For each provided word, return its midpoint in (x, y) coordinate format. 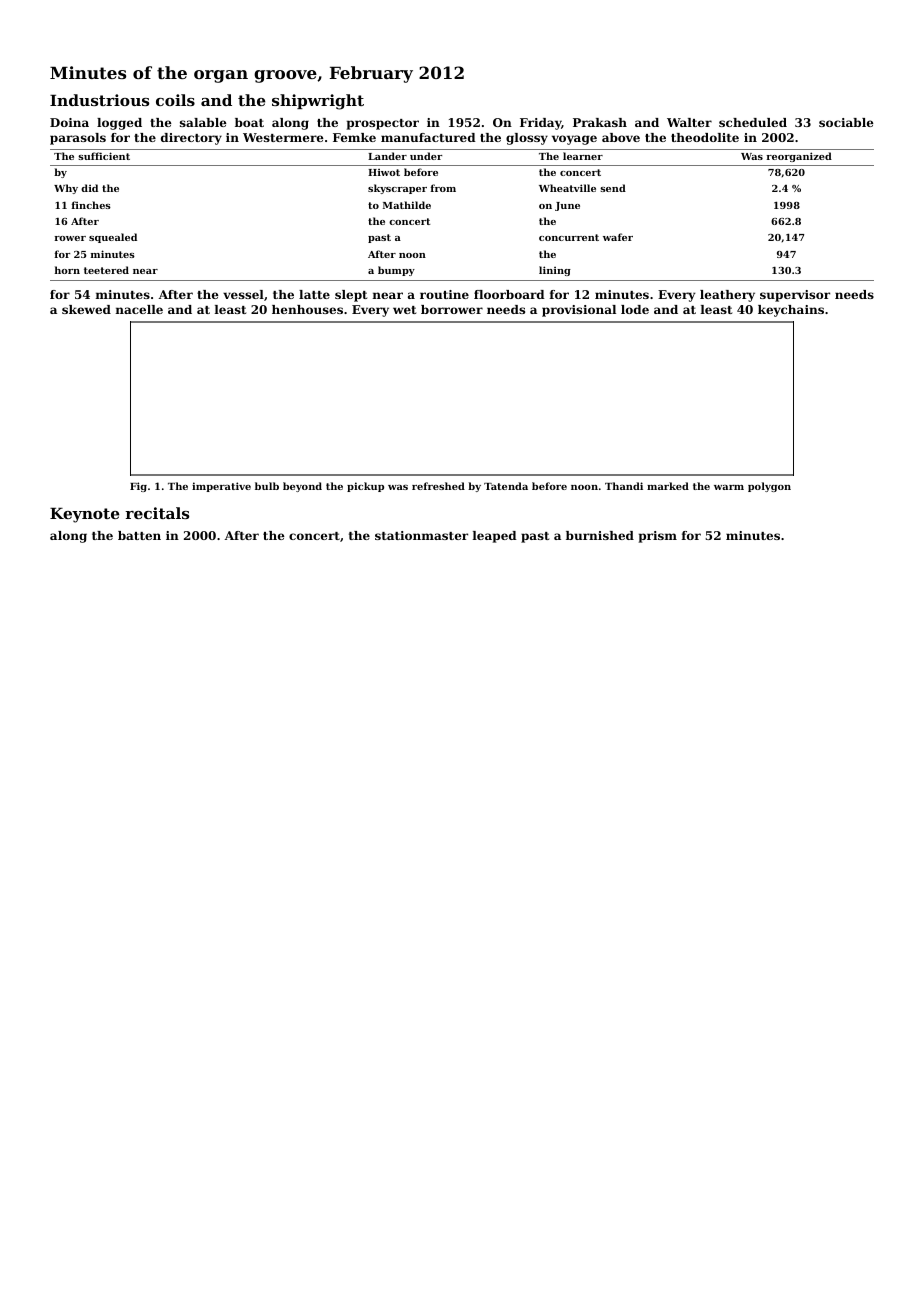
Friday (540, 124)
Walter (689, 122)
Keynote (85, 515)
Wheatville (567, 188)
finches (91, 205)
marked (668, 486)
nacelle (139, 309)
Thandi (624, 486)
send (613, 188)
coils (175, 100)
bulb (267, 486)
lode (635, 309)
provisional (579, 311)
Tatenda (506, 486)
